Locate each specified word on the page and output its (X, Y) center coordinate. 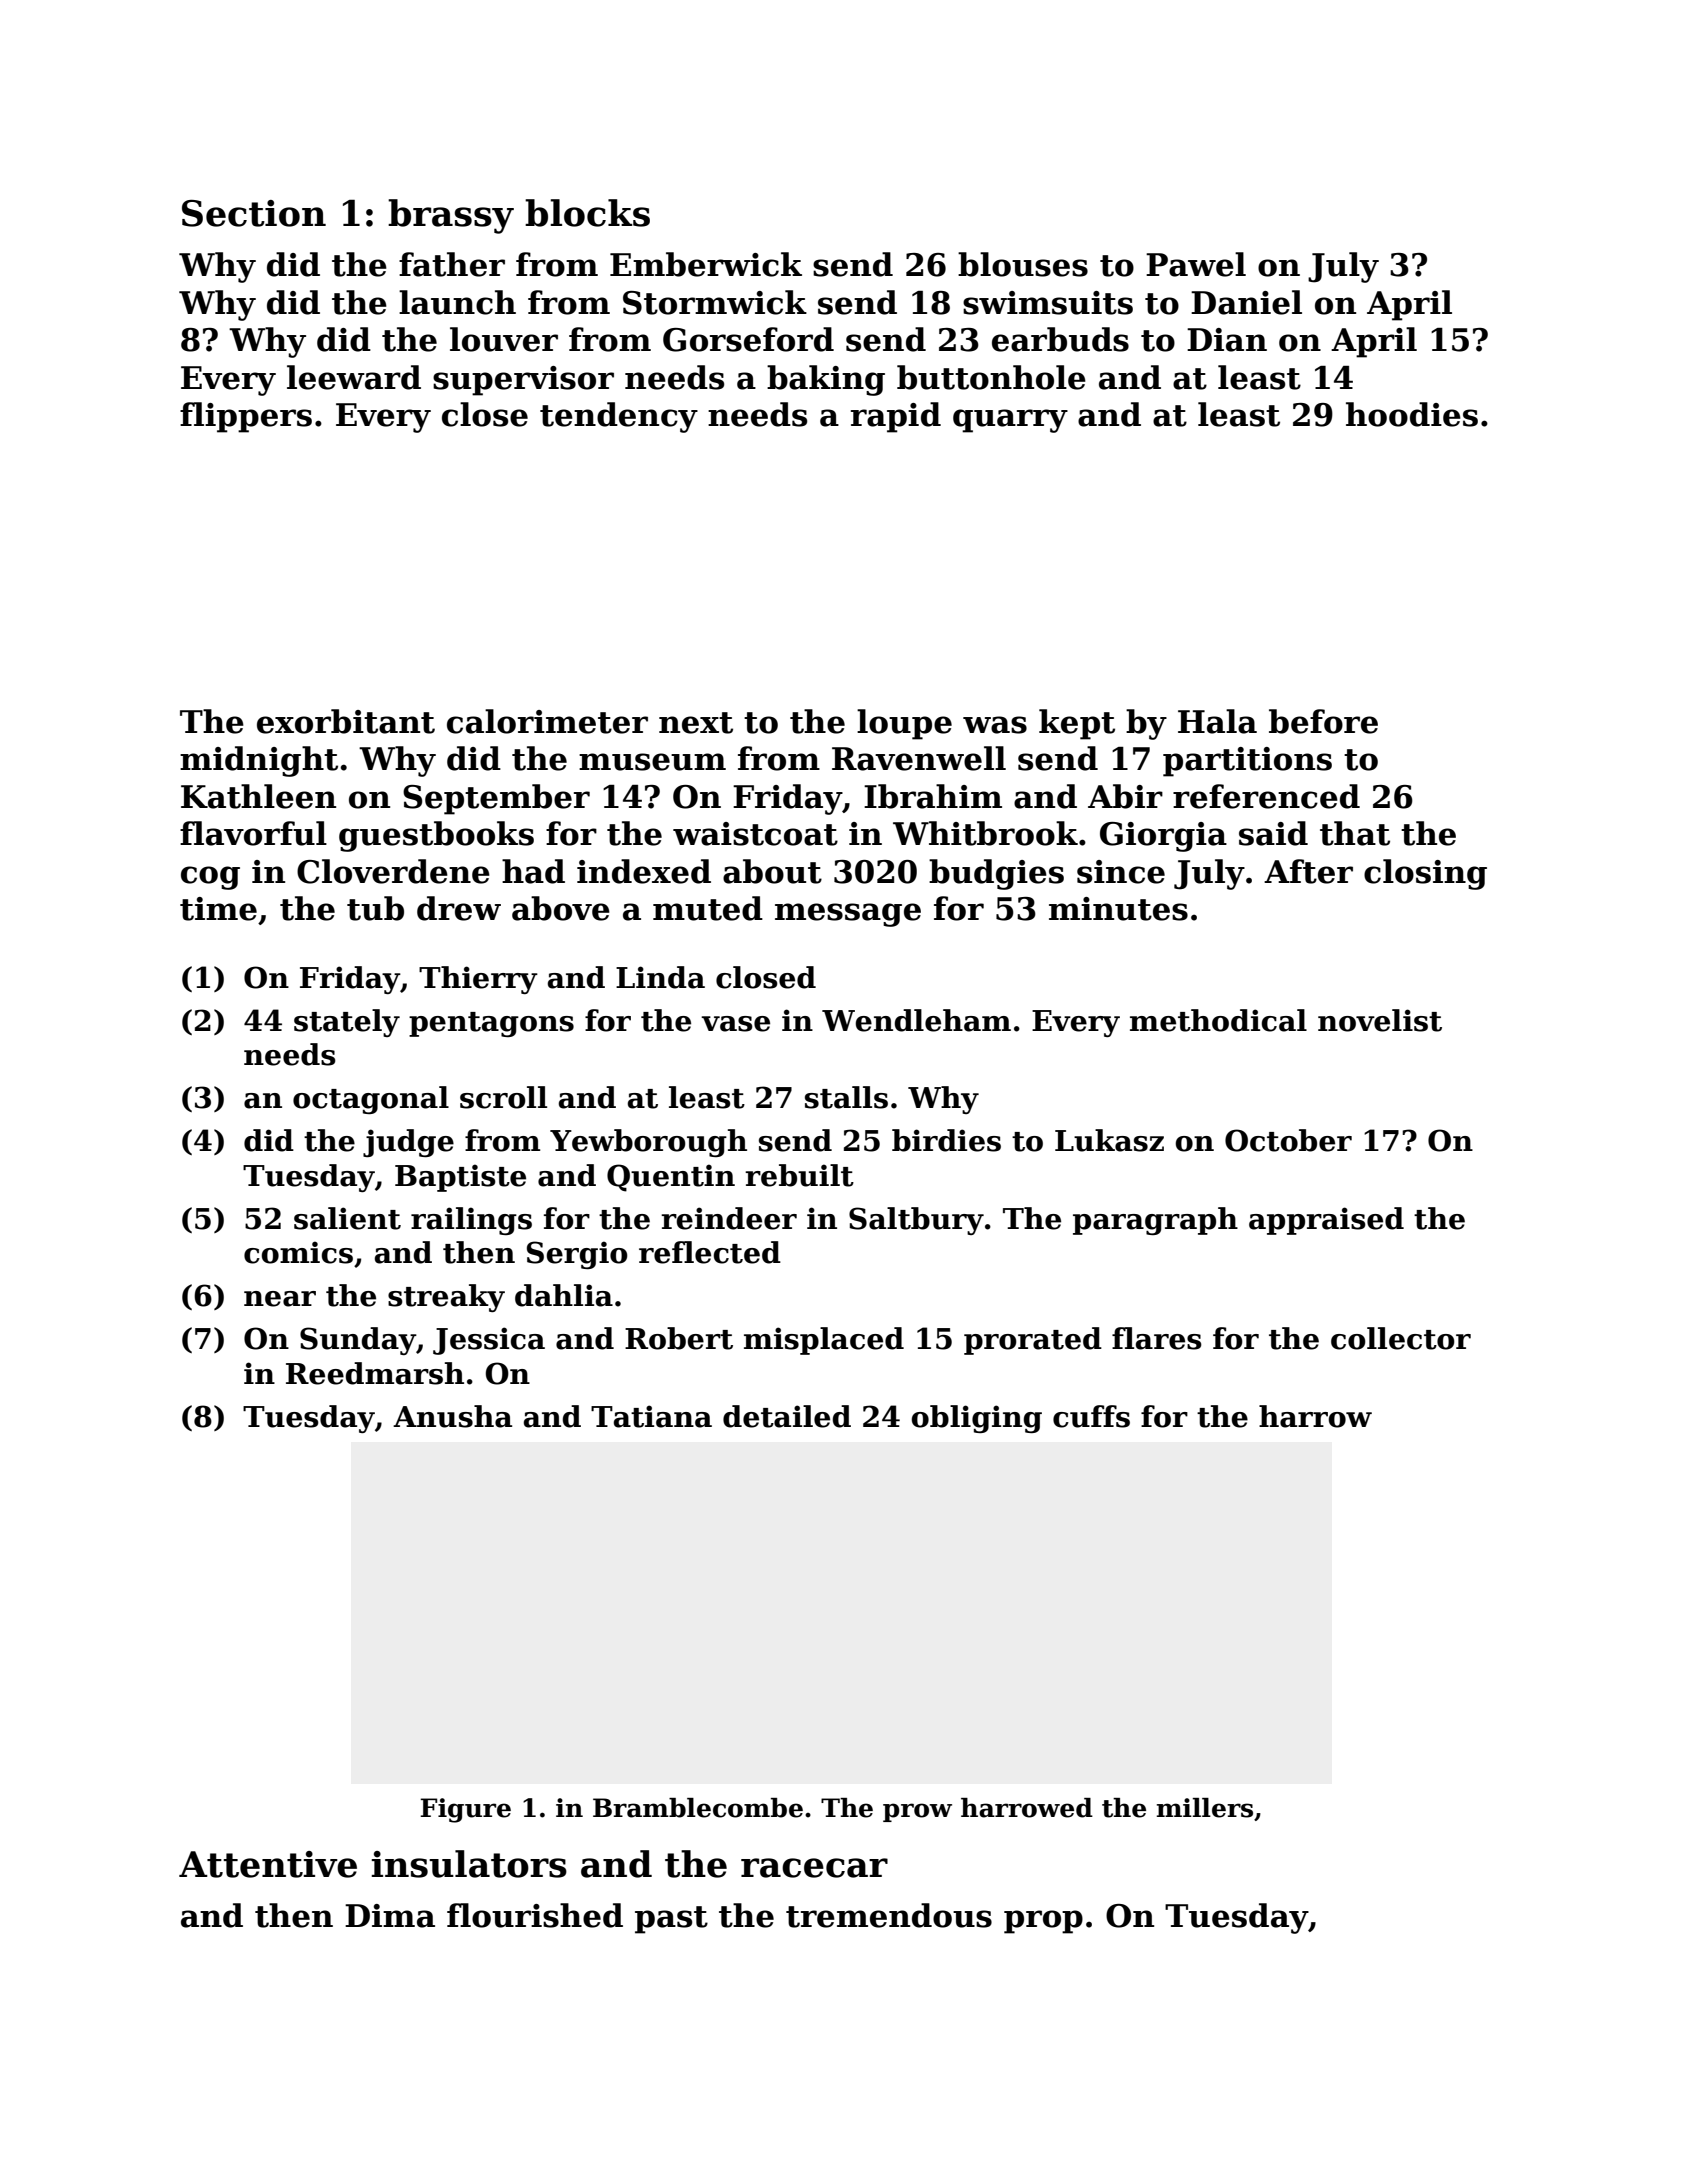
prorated (1033, 1341)
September (496, 799)
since (1121, 872)
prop (1043, 1922)
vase (735, 1024)
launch (457, 302)
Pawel (1196, 264)
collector (1401, 1338)
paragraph (1155, 1221)
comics (298, 1252)
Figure (465, 1810)
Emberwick (706, 264)
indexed (644, 871)
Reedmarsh (375, 1373)
